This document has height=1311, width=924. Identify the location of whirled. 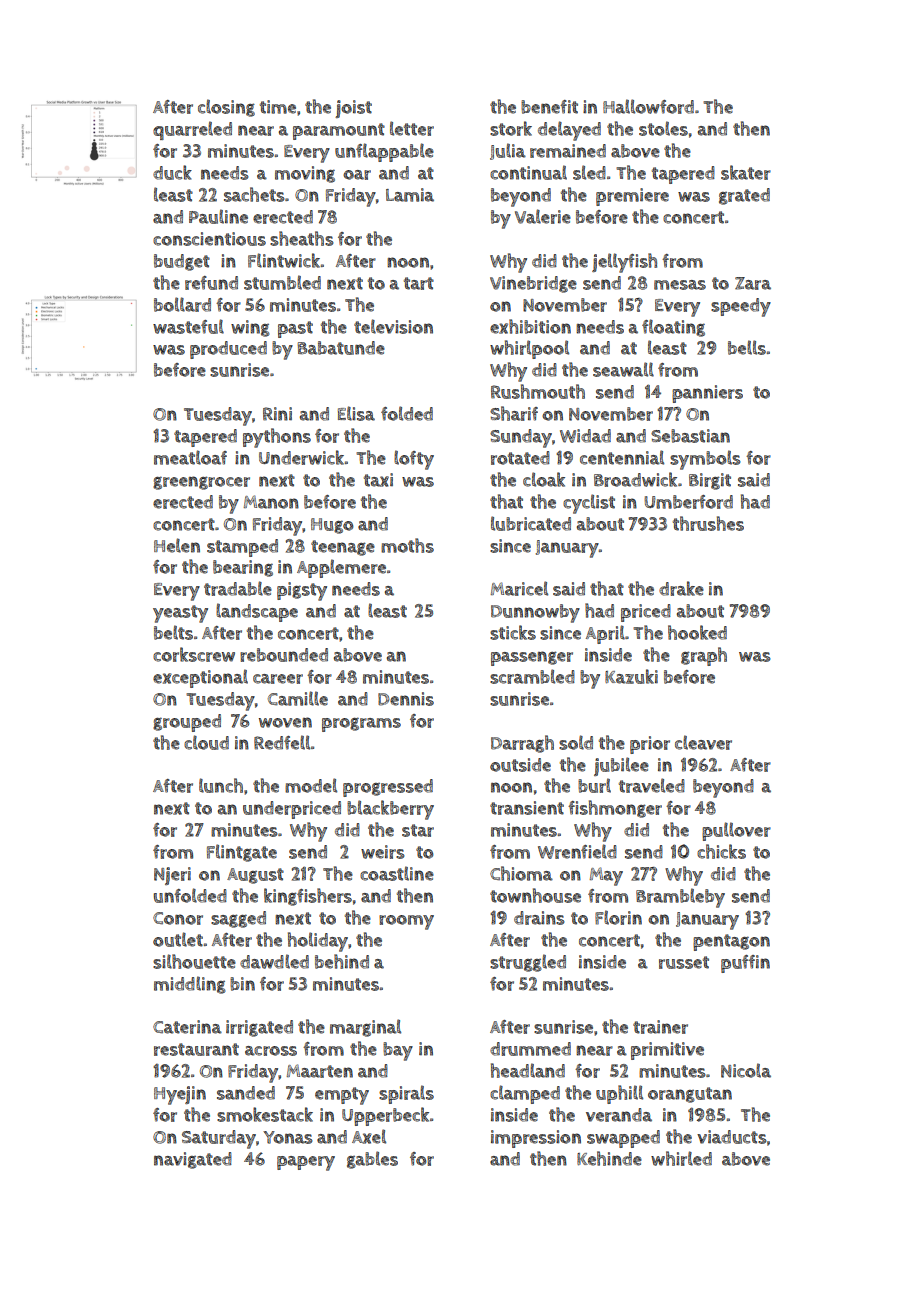
(681, 1158).
